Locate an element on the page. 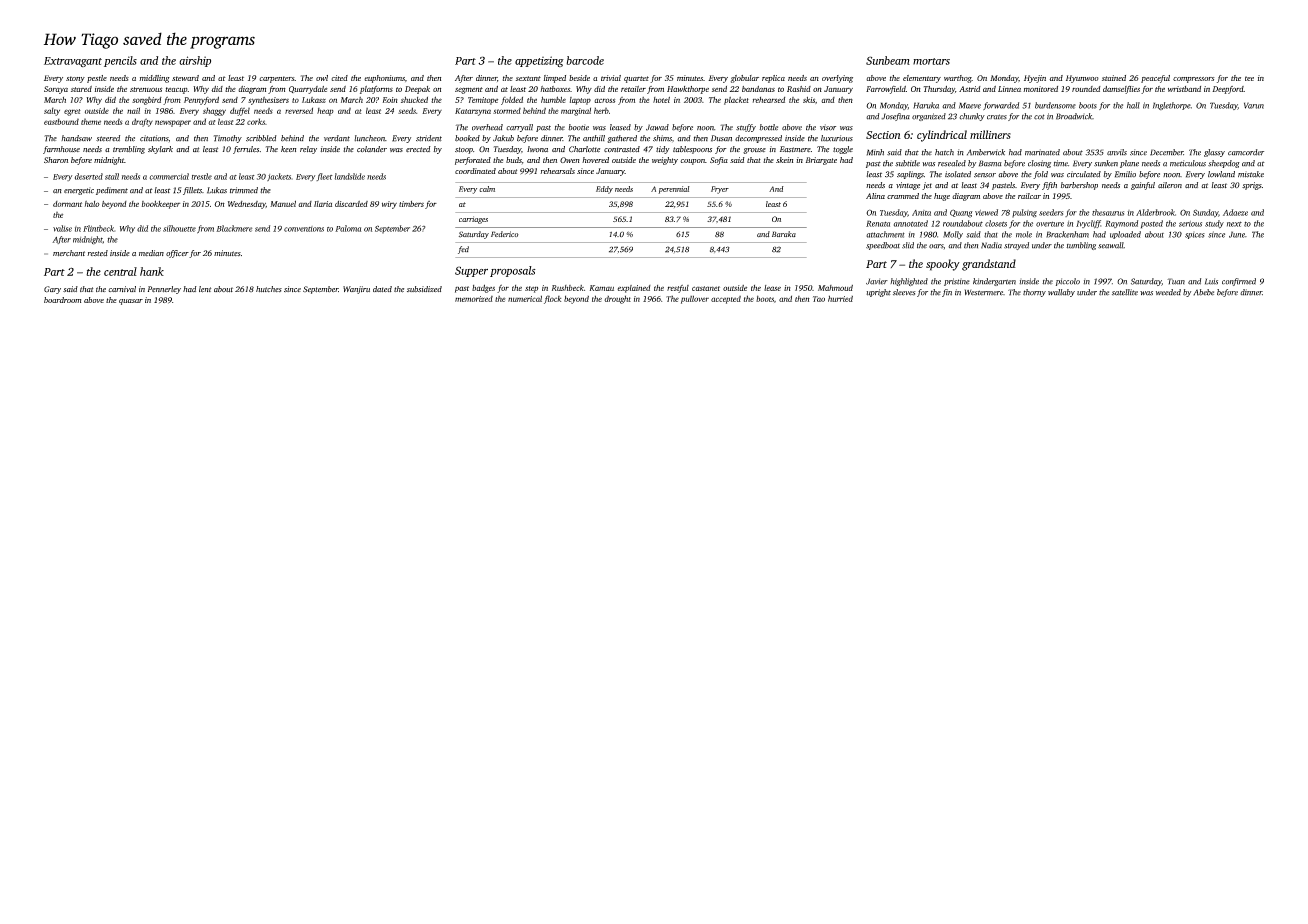 This image has height=924, width=1308. Sunbeam is located at coordinates (888, 60).
